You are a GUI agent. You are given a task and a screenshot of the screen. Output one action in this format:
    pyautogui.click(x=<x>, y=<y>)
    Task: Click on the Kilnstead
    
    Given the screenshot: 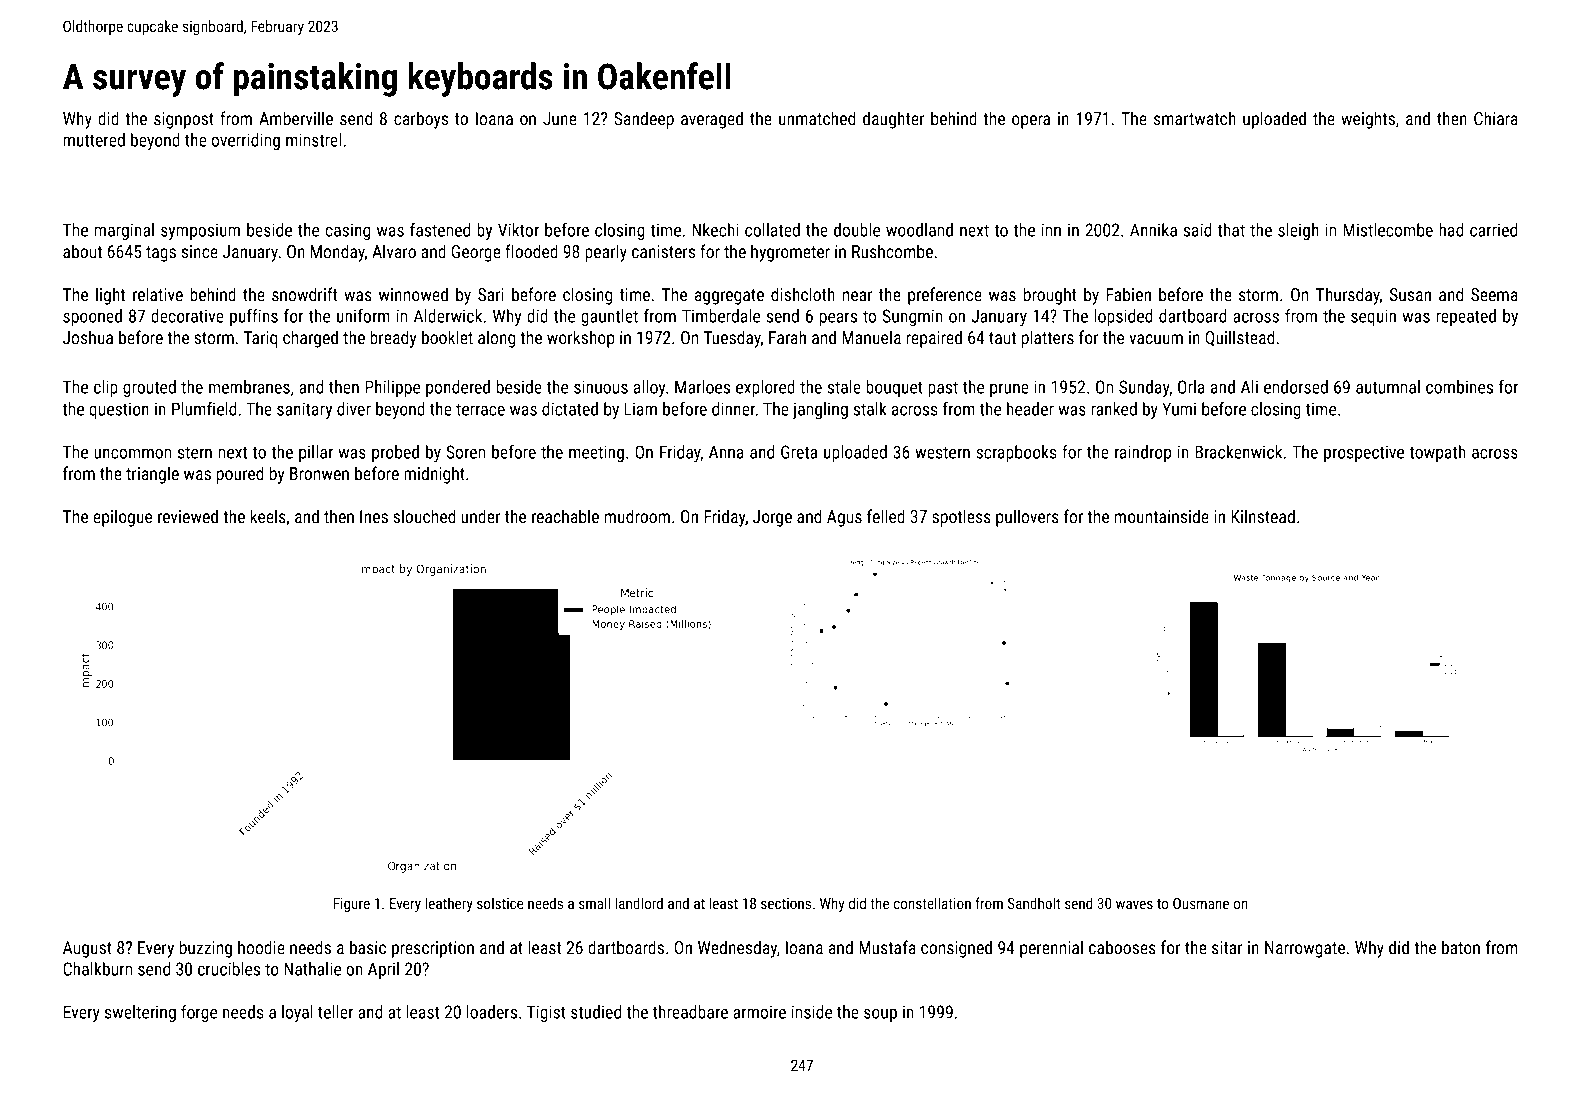 What is the action you would take?
    pyautogui.click(x=1263, y=516)
